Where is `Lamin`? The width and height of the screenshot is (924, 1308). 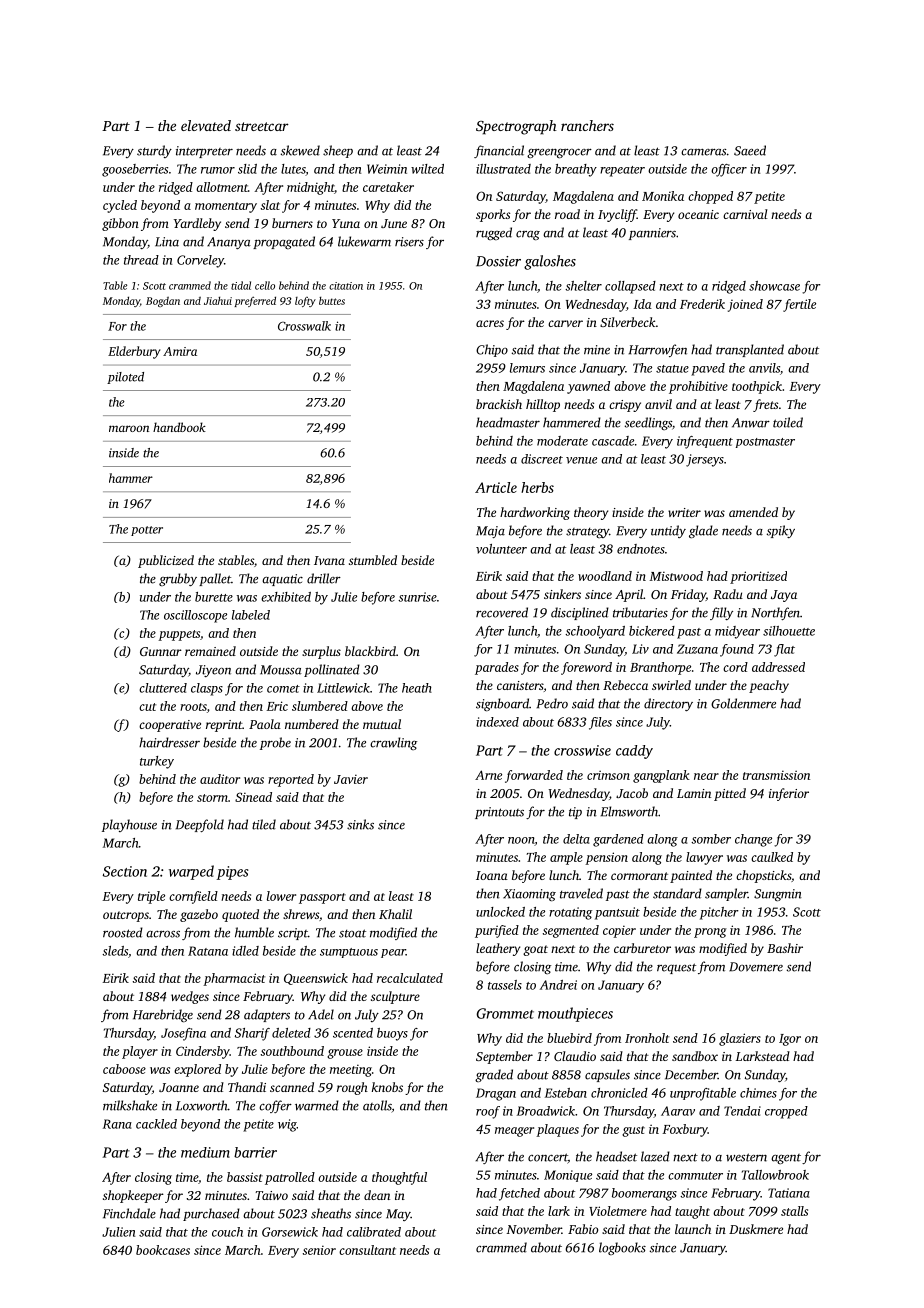
Lamin is located at coordinates (694, 793).
